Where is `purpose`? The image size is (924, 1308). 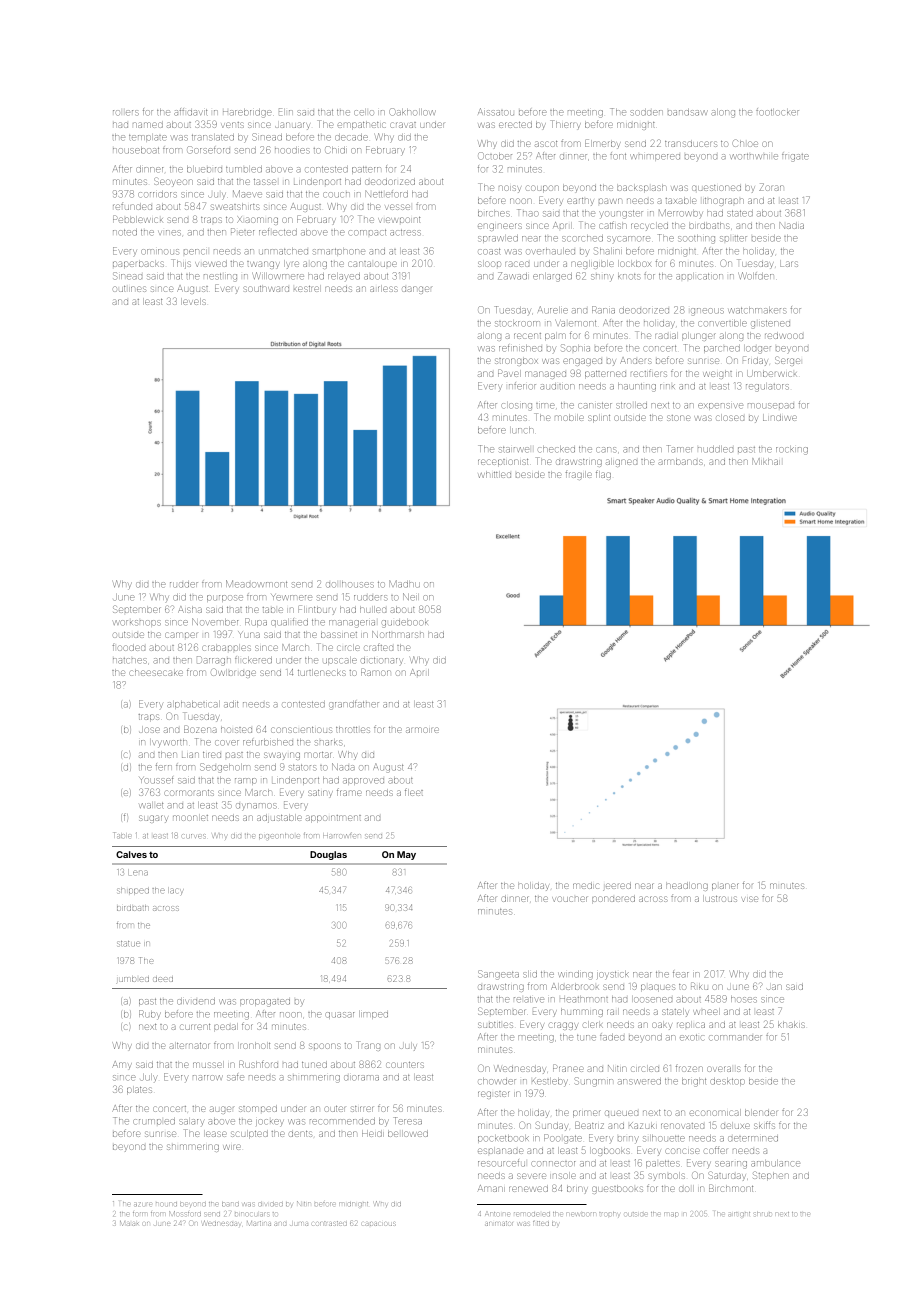
purpose is located at coordinates (225, 598).
